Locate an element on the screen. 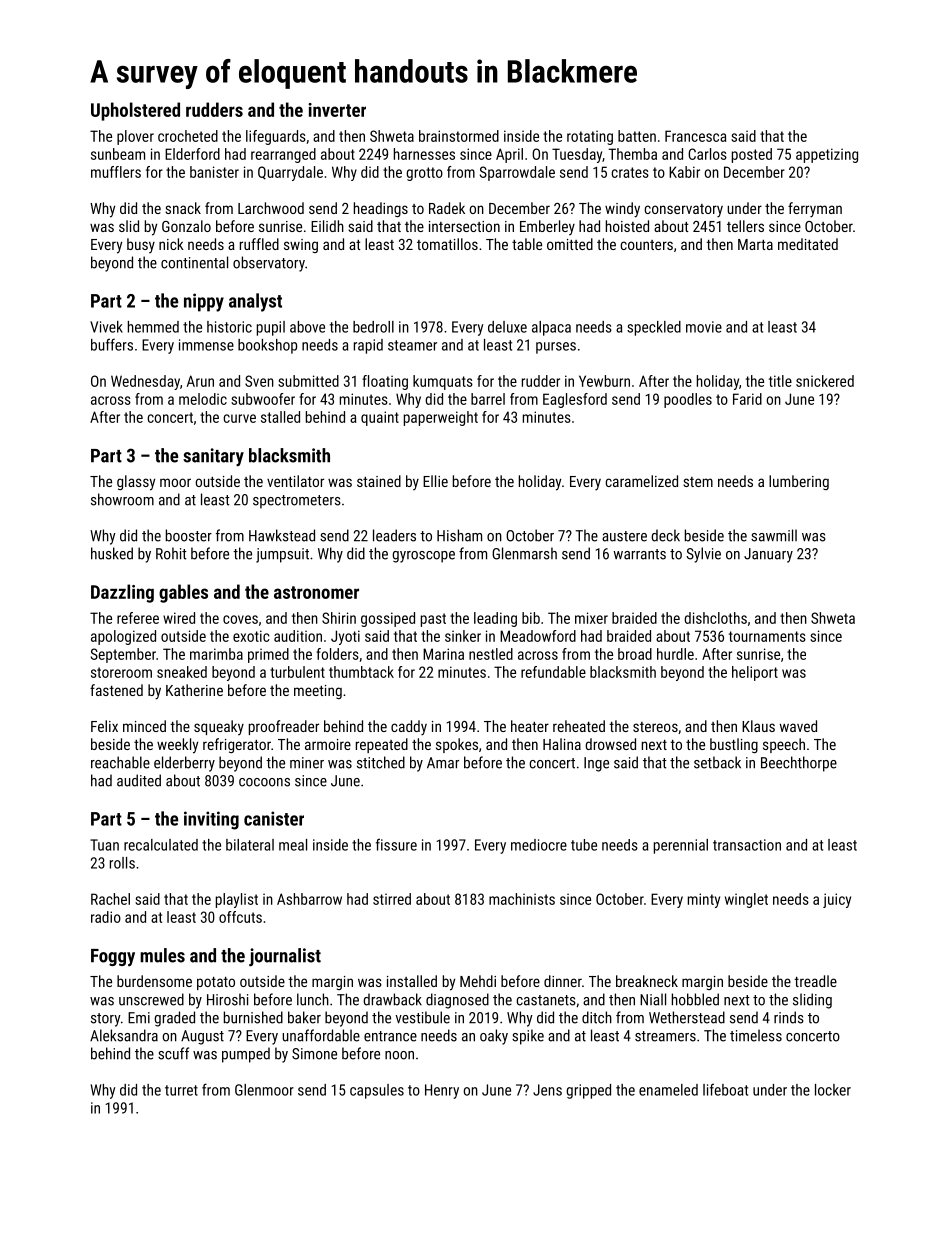  leaders is located at coordinates (394, 535).
